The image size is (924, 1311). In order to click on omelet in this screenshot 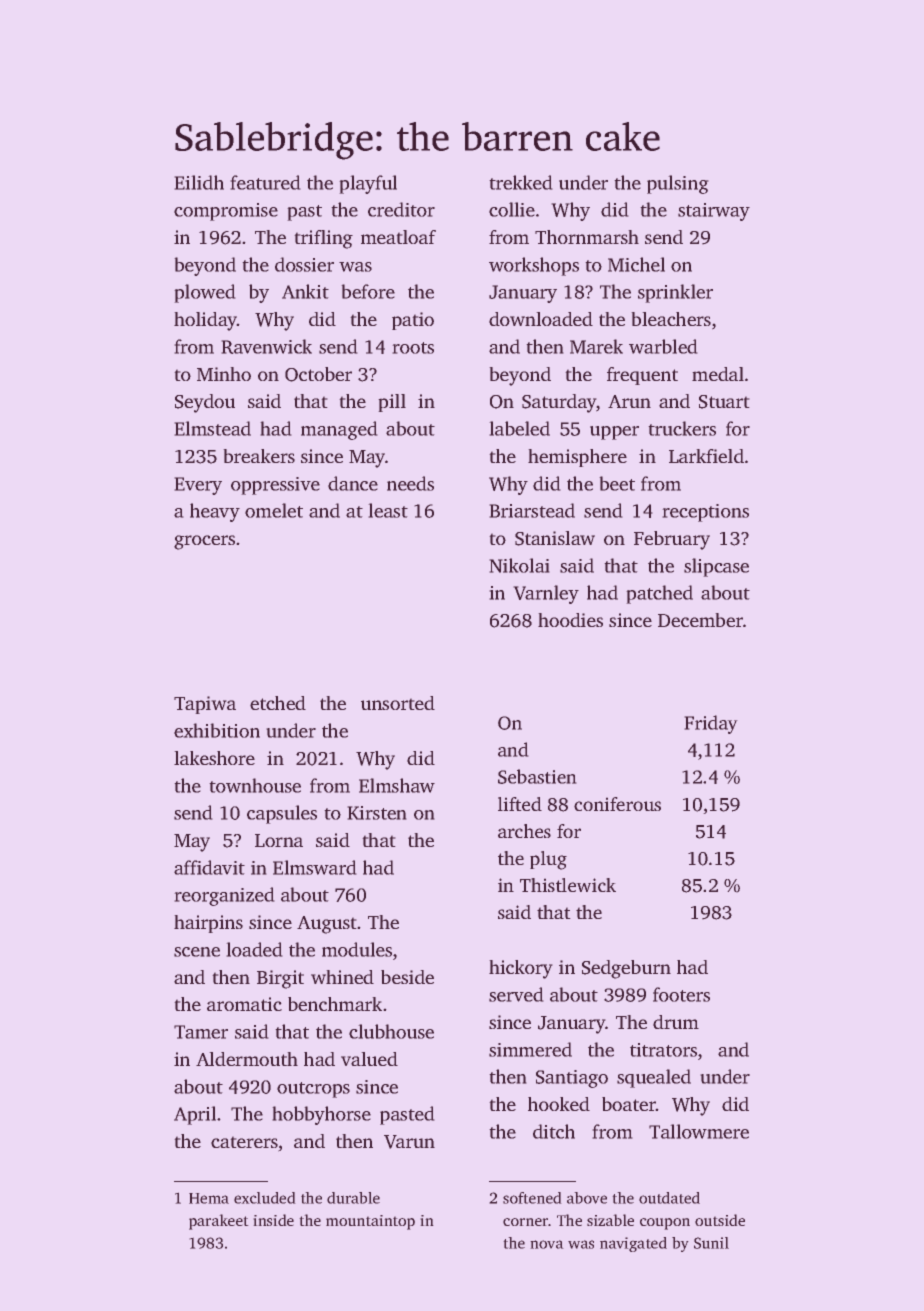, I will do `click(274, 510)`.
